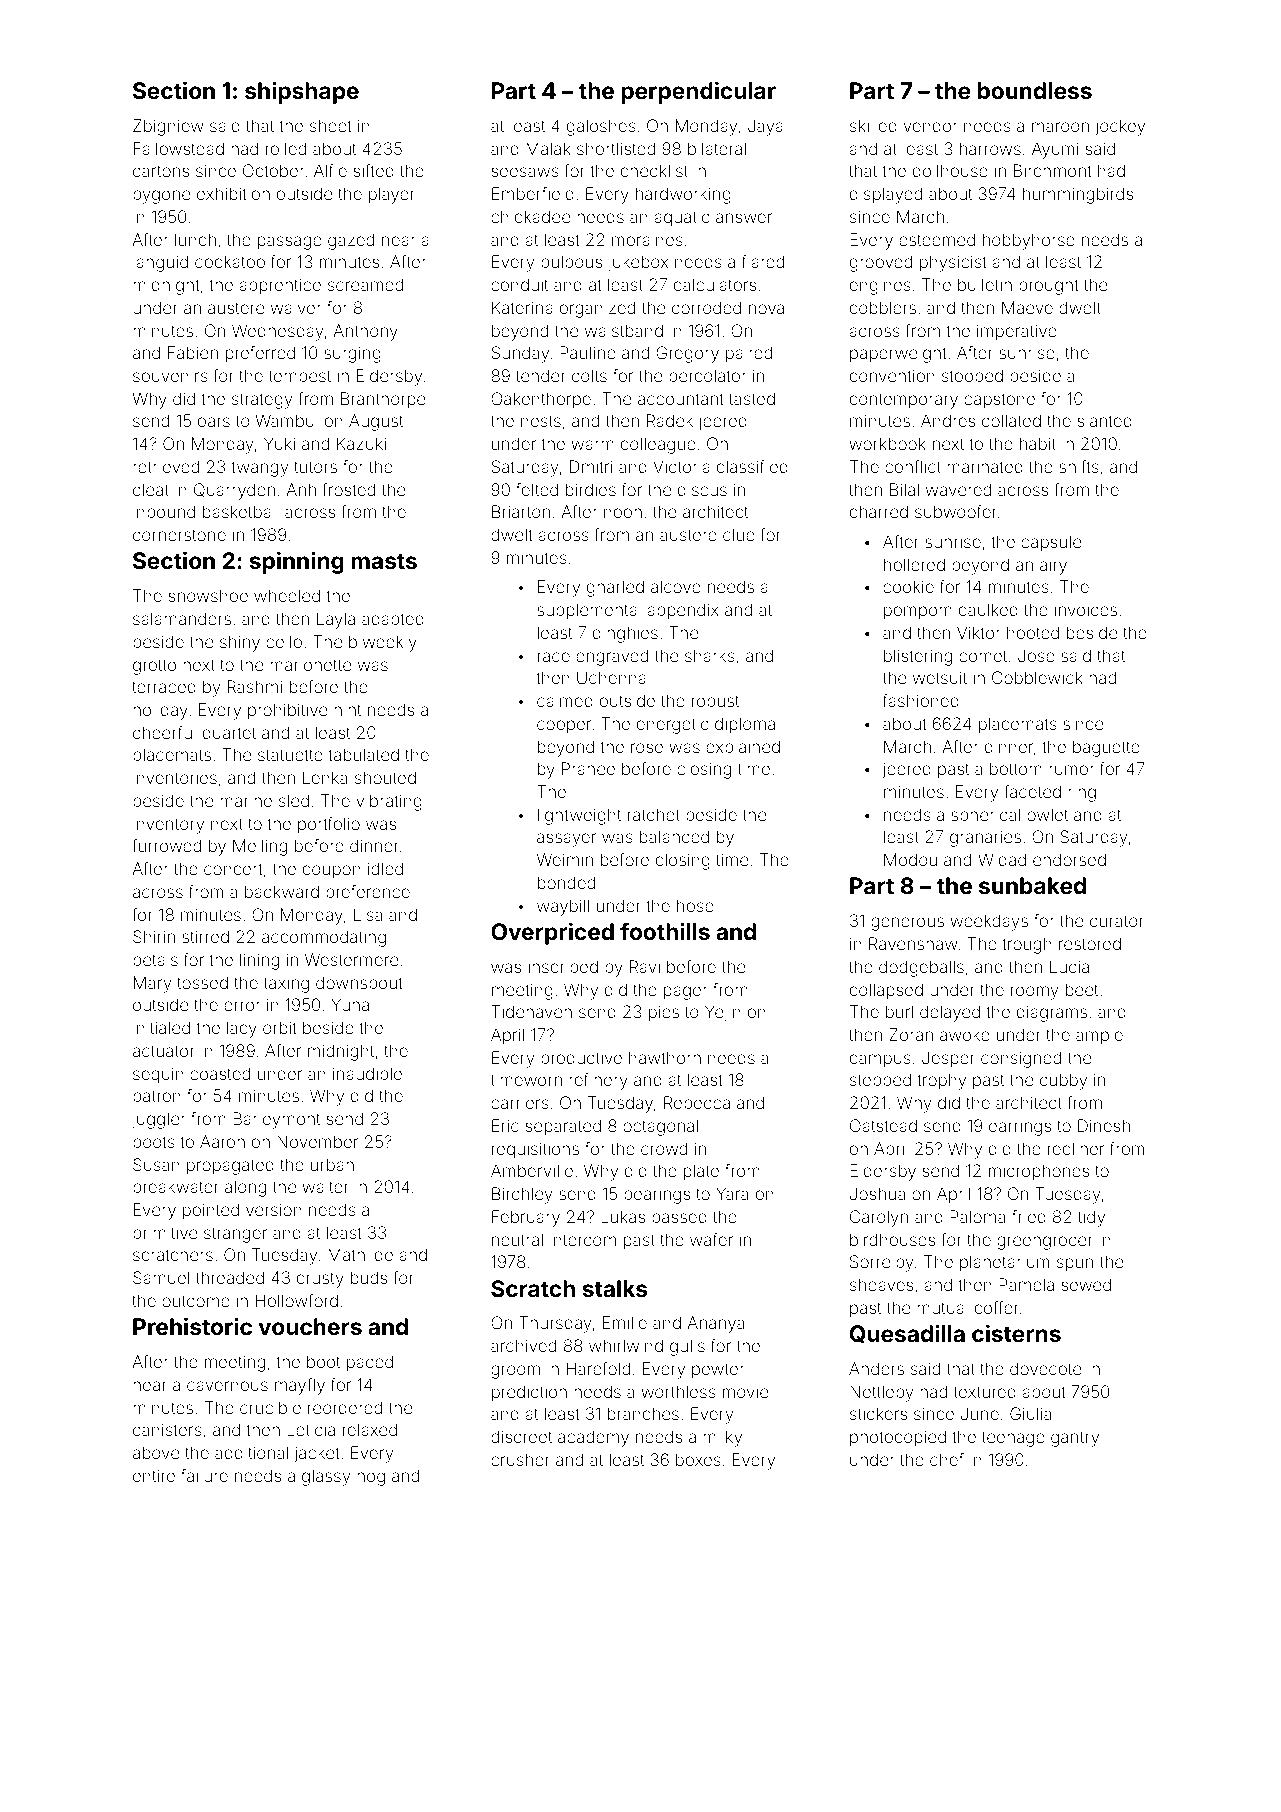 Image resolution: width=1281 pixels, height=1812 pixels. Describe the element at coordinates (192, 1326) in the document. I see `Prehistoric` at that location.
